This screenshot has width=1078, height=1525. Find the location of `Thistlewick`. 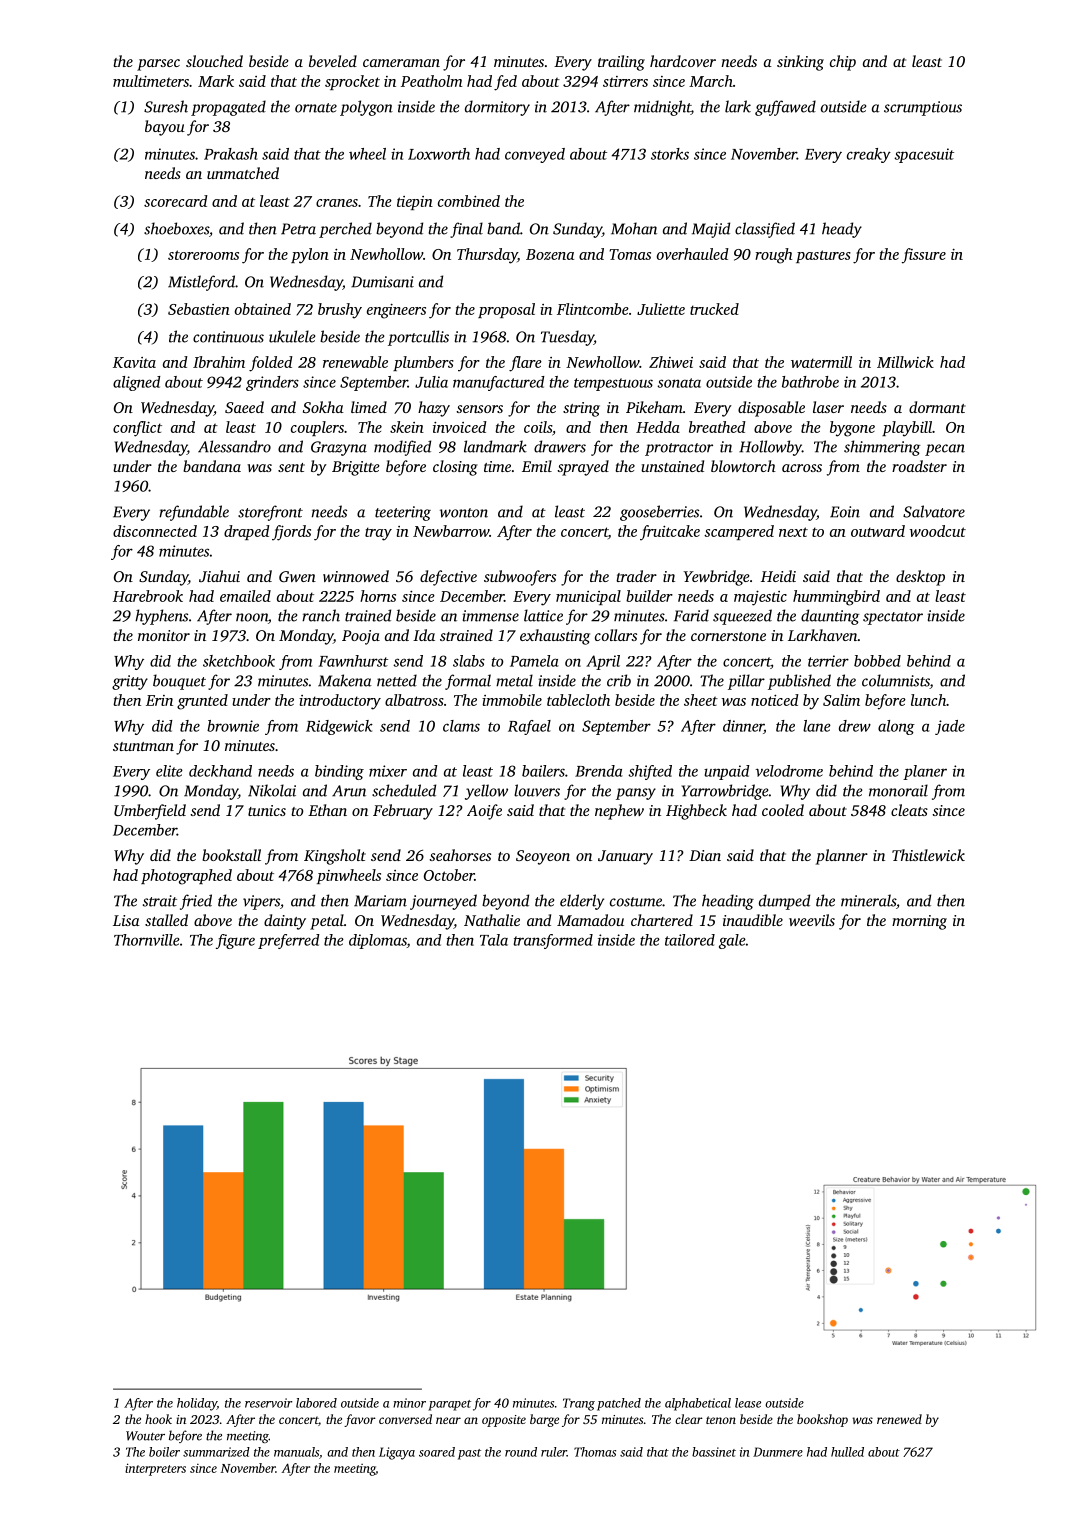

Thistlewick is located at coordinates (928, 855).
